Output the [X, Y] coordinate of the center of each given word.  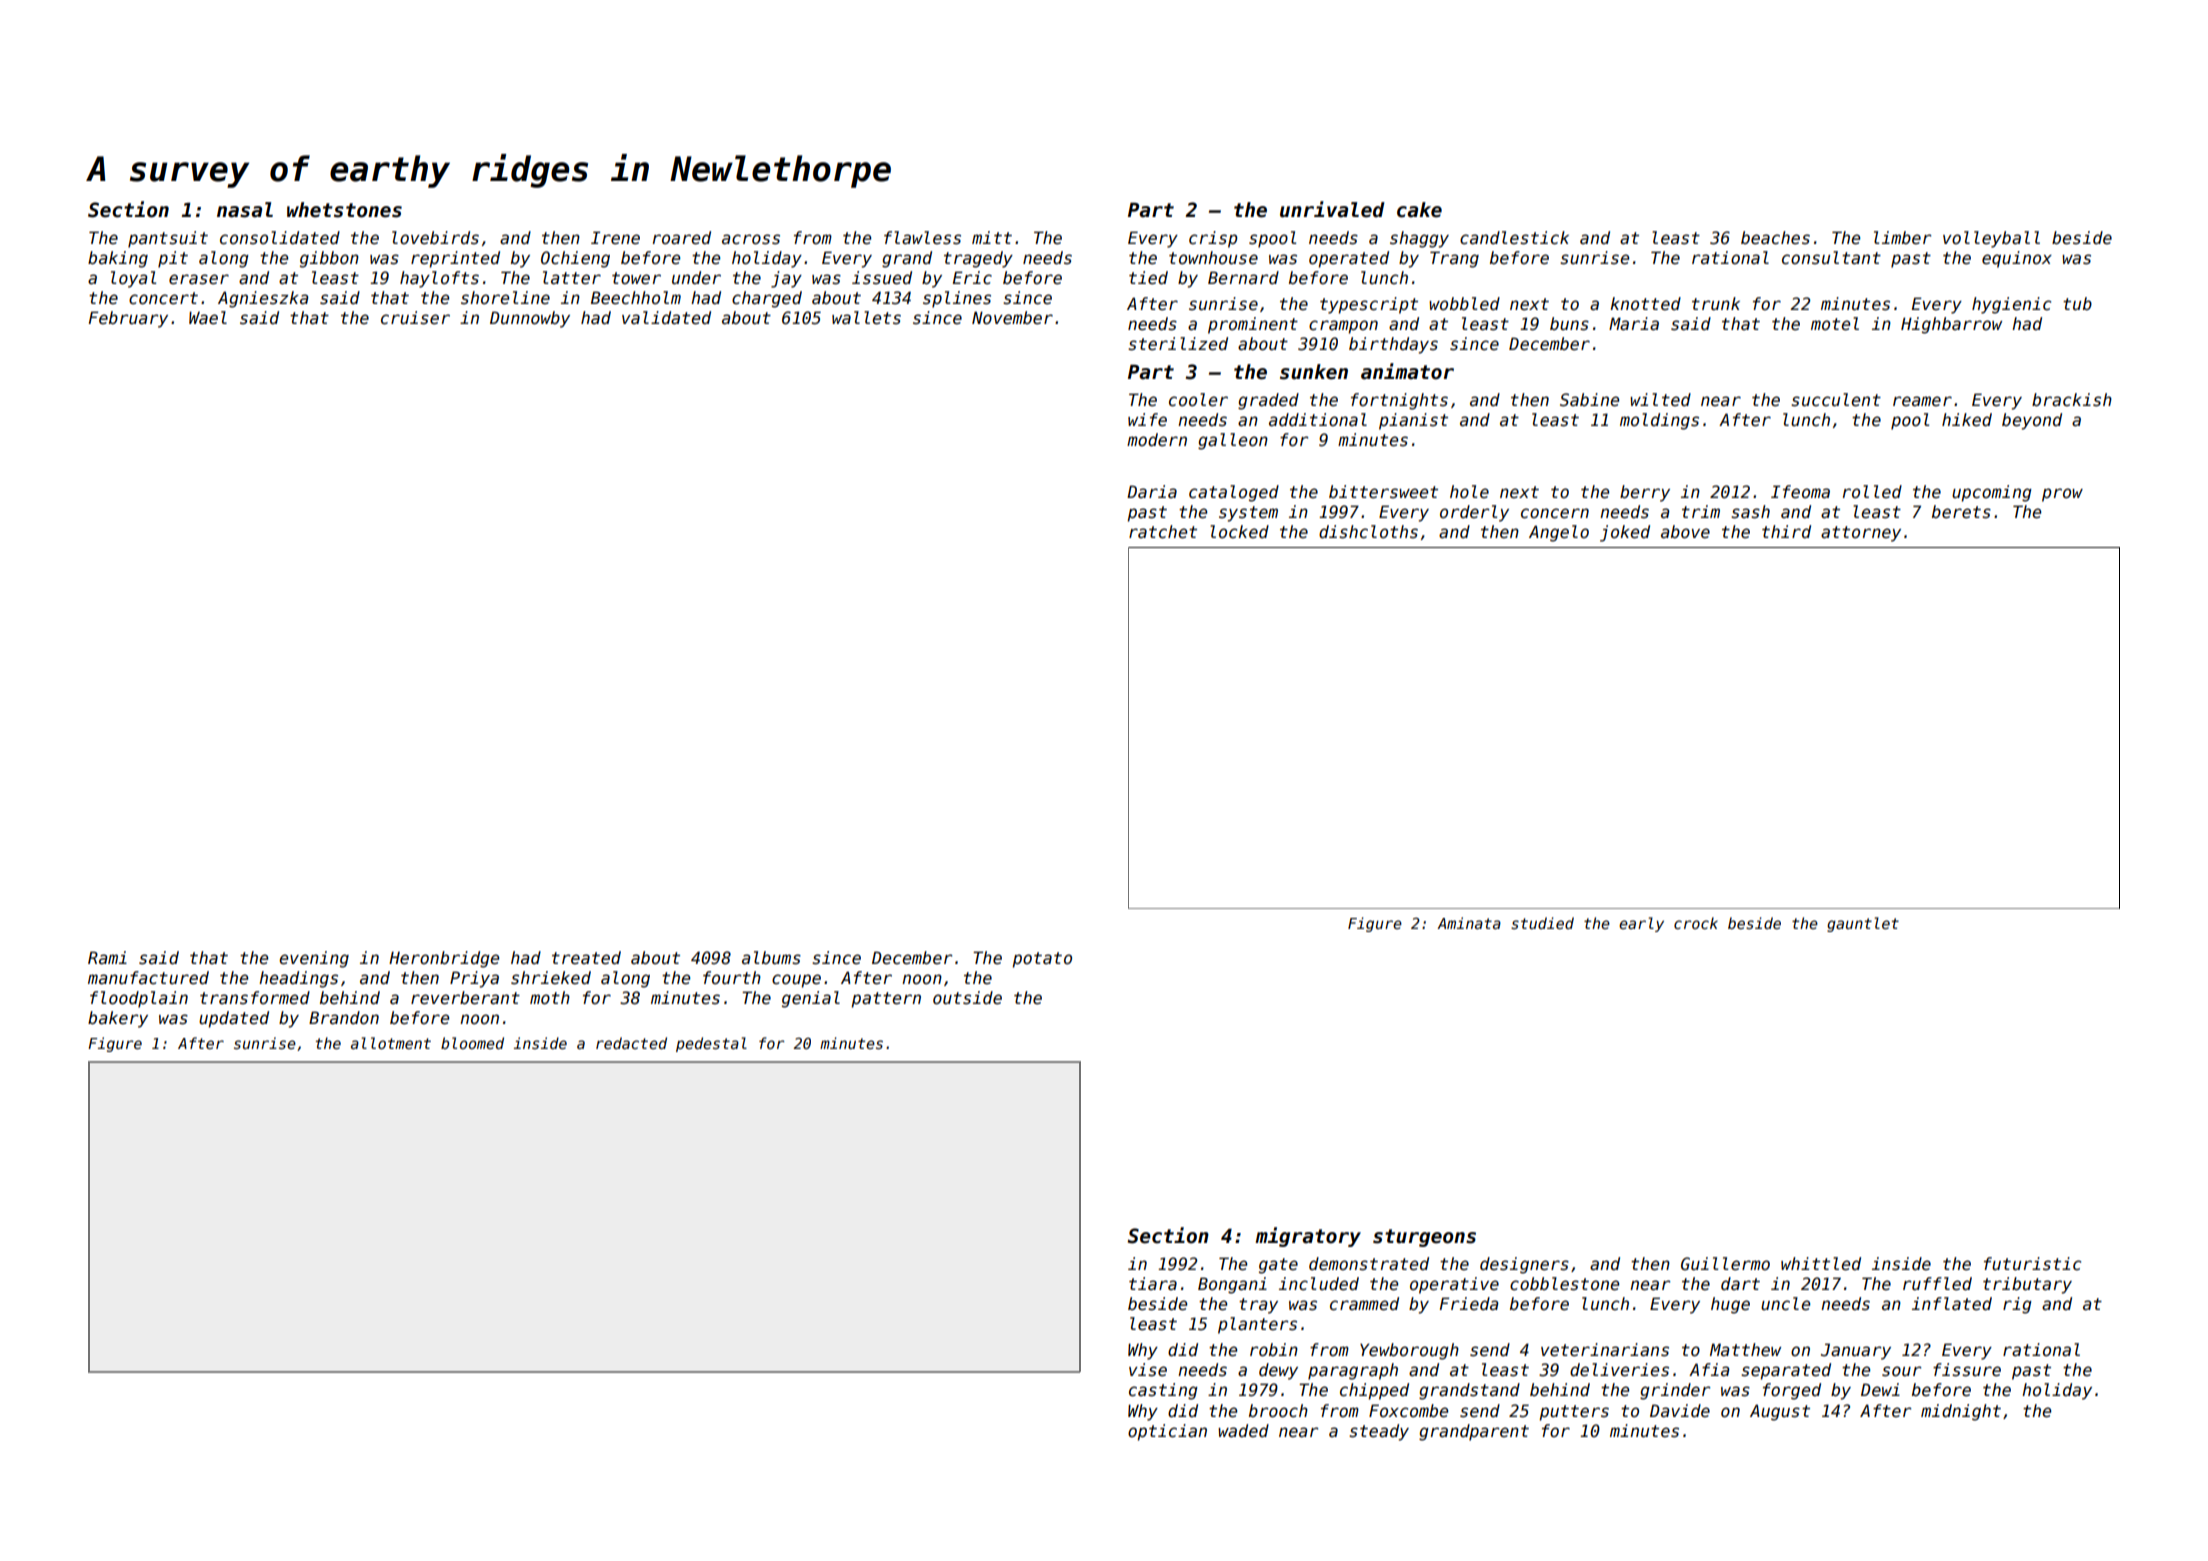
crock [1696, 923]
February [128, 319]
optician [1167, 1432]
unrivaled [1332, 209]
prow [2062, 495]
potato [1042, 960]
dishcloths [1368, 532]
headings [298, 979]
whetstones [344, 210]
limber [1903, 238]
